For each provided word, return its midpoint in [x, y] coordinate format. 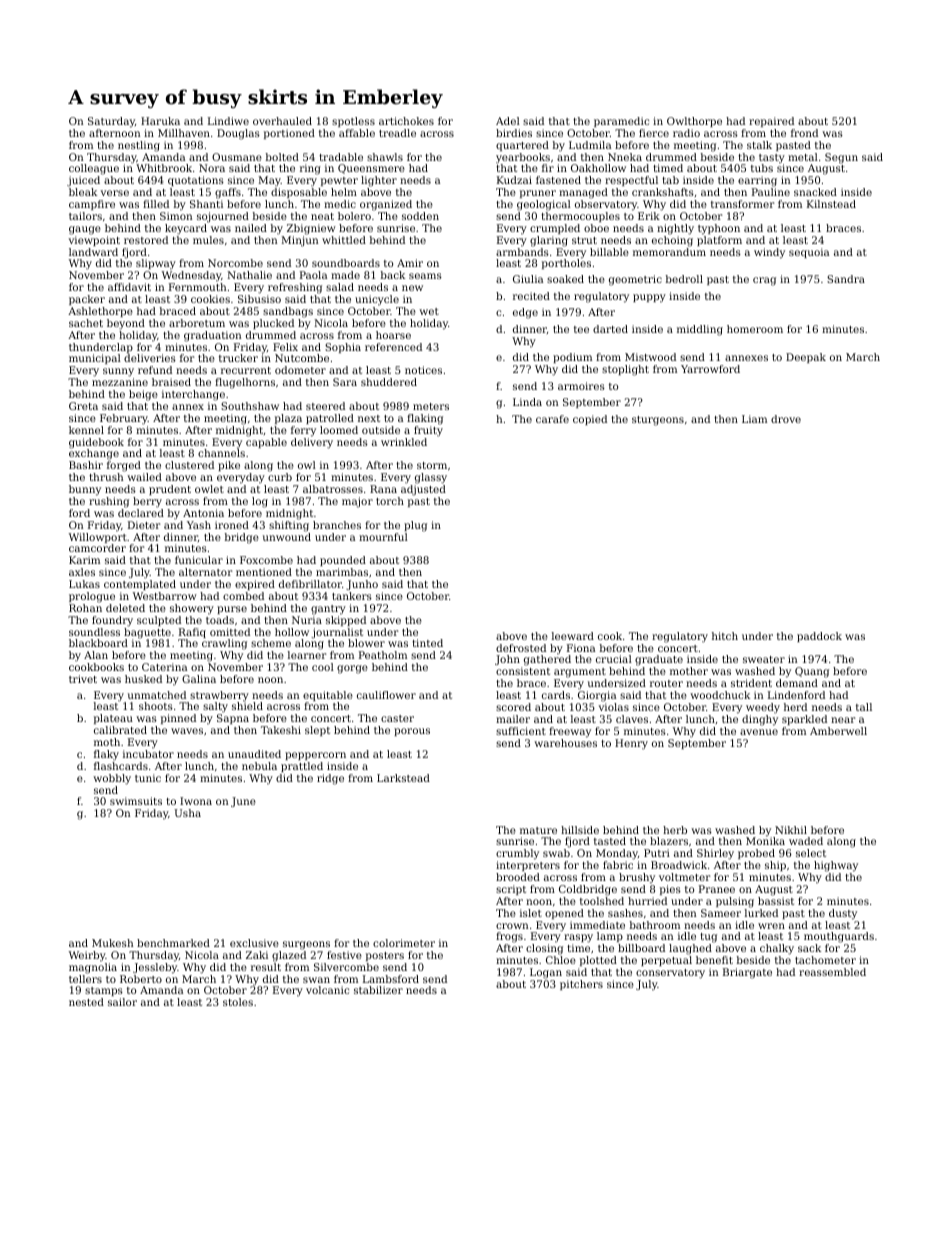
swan [316, 980]
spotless [353, 122]
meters [431, 406]
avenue [759, 732]
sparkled [804, 720]
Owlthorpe [694, 122]
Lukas [84, 584]
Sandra [846, 279]
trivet [83, 679]
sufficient [521, 731]
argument [580, 673]
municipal [95, 359]
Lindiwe [228, 121]
